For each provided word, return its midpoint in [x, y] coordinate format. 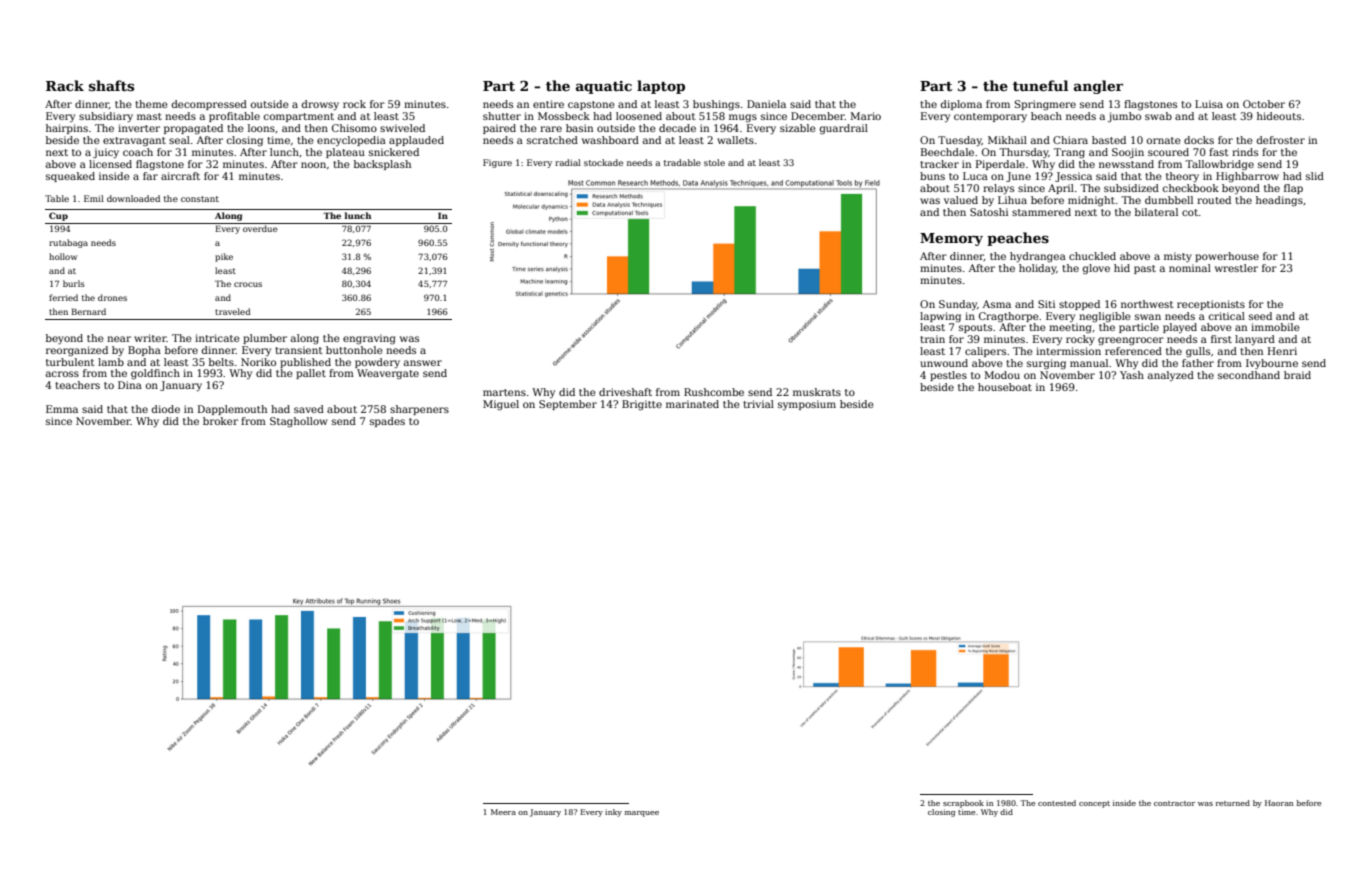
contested [1057, 803]
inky [613, 813]
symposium [807, 405]
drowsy [320, 105]
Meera [503, 812]
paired [499, 129]
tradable [682, 162]
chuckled [1092, 256]
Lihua [1012, 200]
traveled [233, 311]
